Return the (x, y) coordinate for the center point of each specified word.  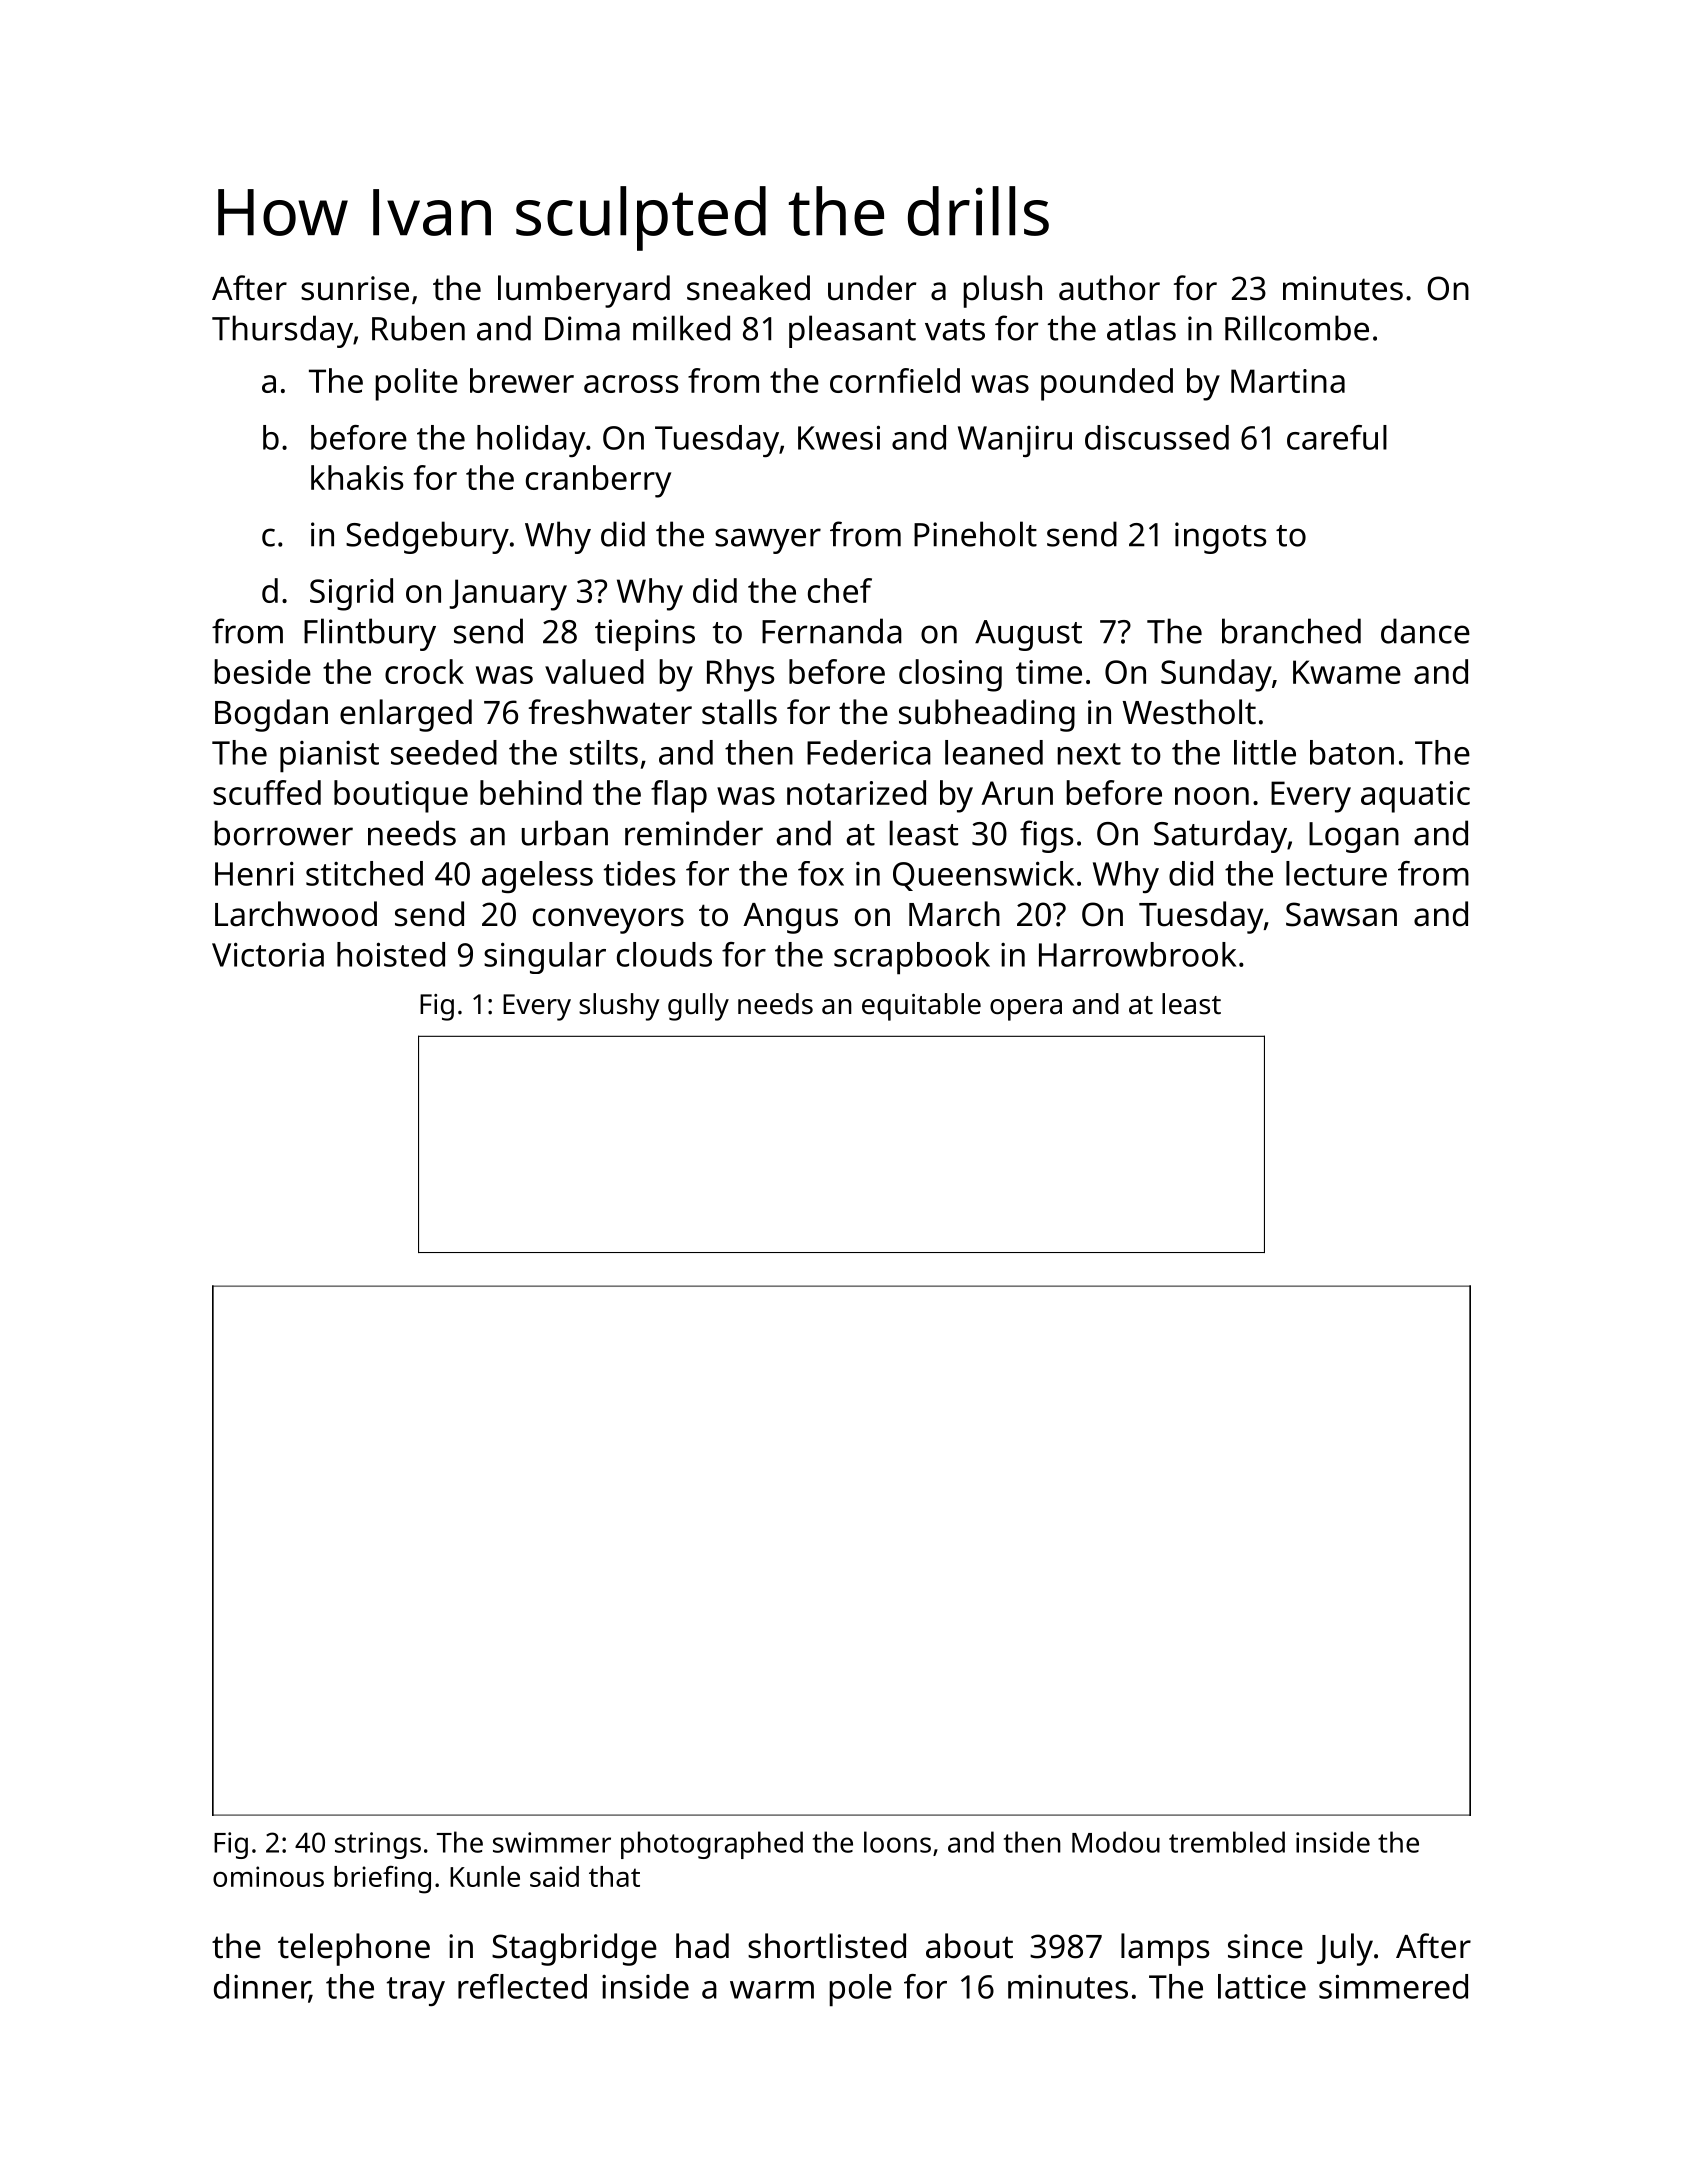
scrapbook (912, 958)
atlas (1141, 328)
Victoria (268, 954)
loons (897, 1842)
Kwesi (839, 437)
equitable (921, 1007)
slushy (619, 1007)
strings (378, 1845)
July (1345, 1949)
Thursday (282, 331)
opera (1026, 1010)
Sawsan (1341, 914)
